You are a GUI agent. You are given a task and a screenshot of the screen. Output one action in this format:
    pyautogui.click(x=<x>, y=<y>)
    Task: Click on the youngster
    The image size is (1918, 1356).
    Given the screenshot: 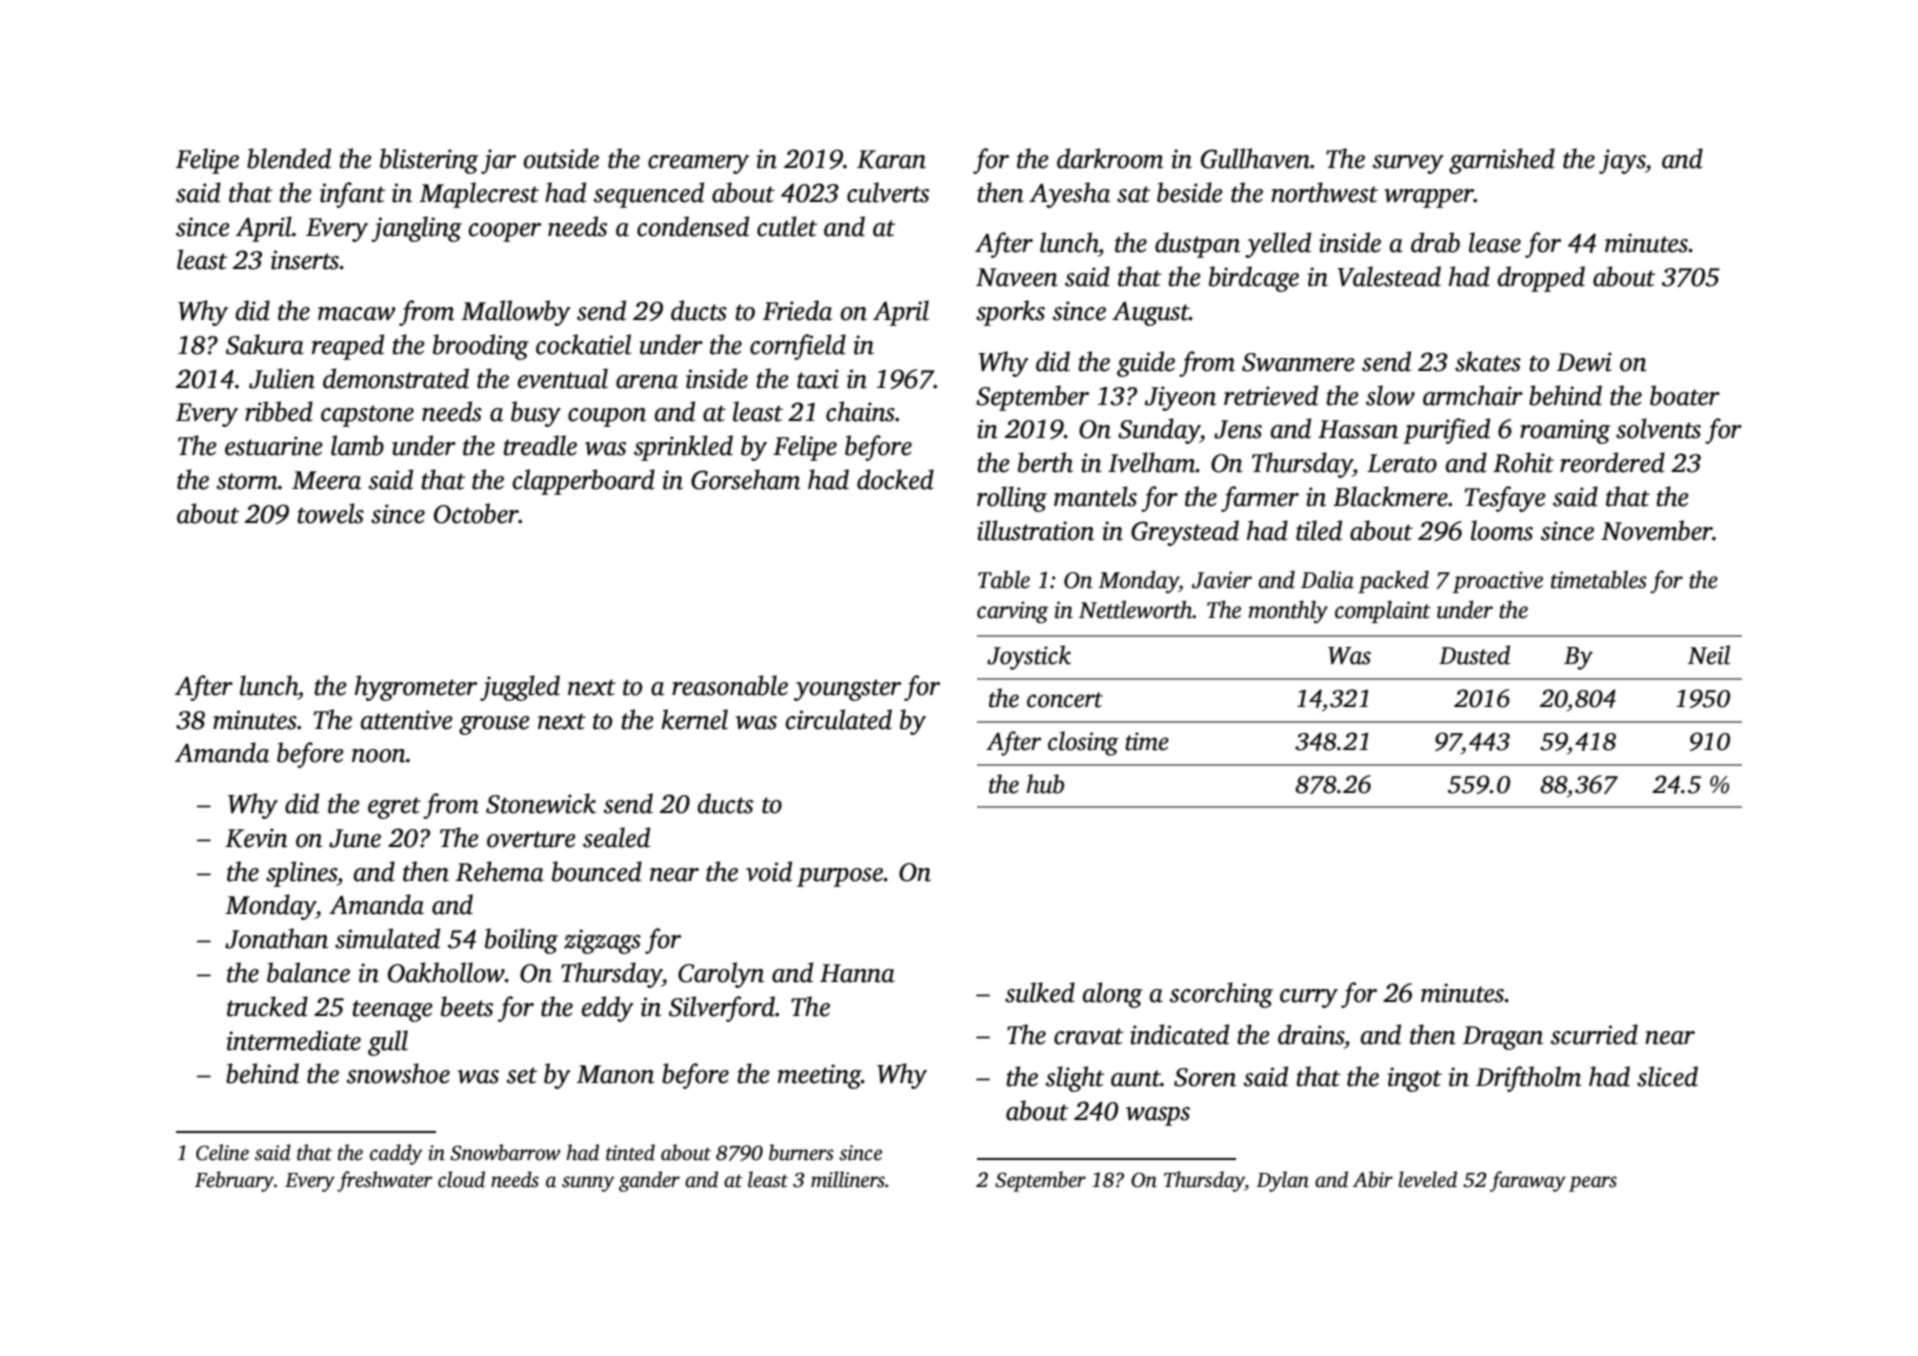 What is the action you would take?
    pyautogui.click(x=847, y=690)
